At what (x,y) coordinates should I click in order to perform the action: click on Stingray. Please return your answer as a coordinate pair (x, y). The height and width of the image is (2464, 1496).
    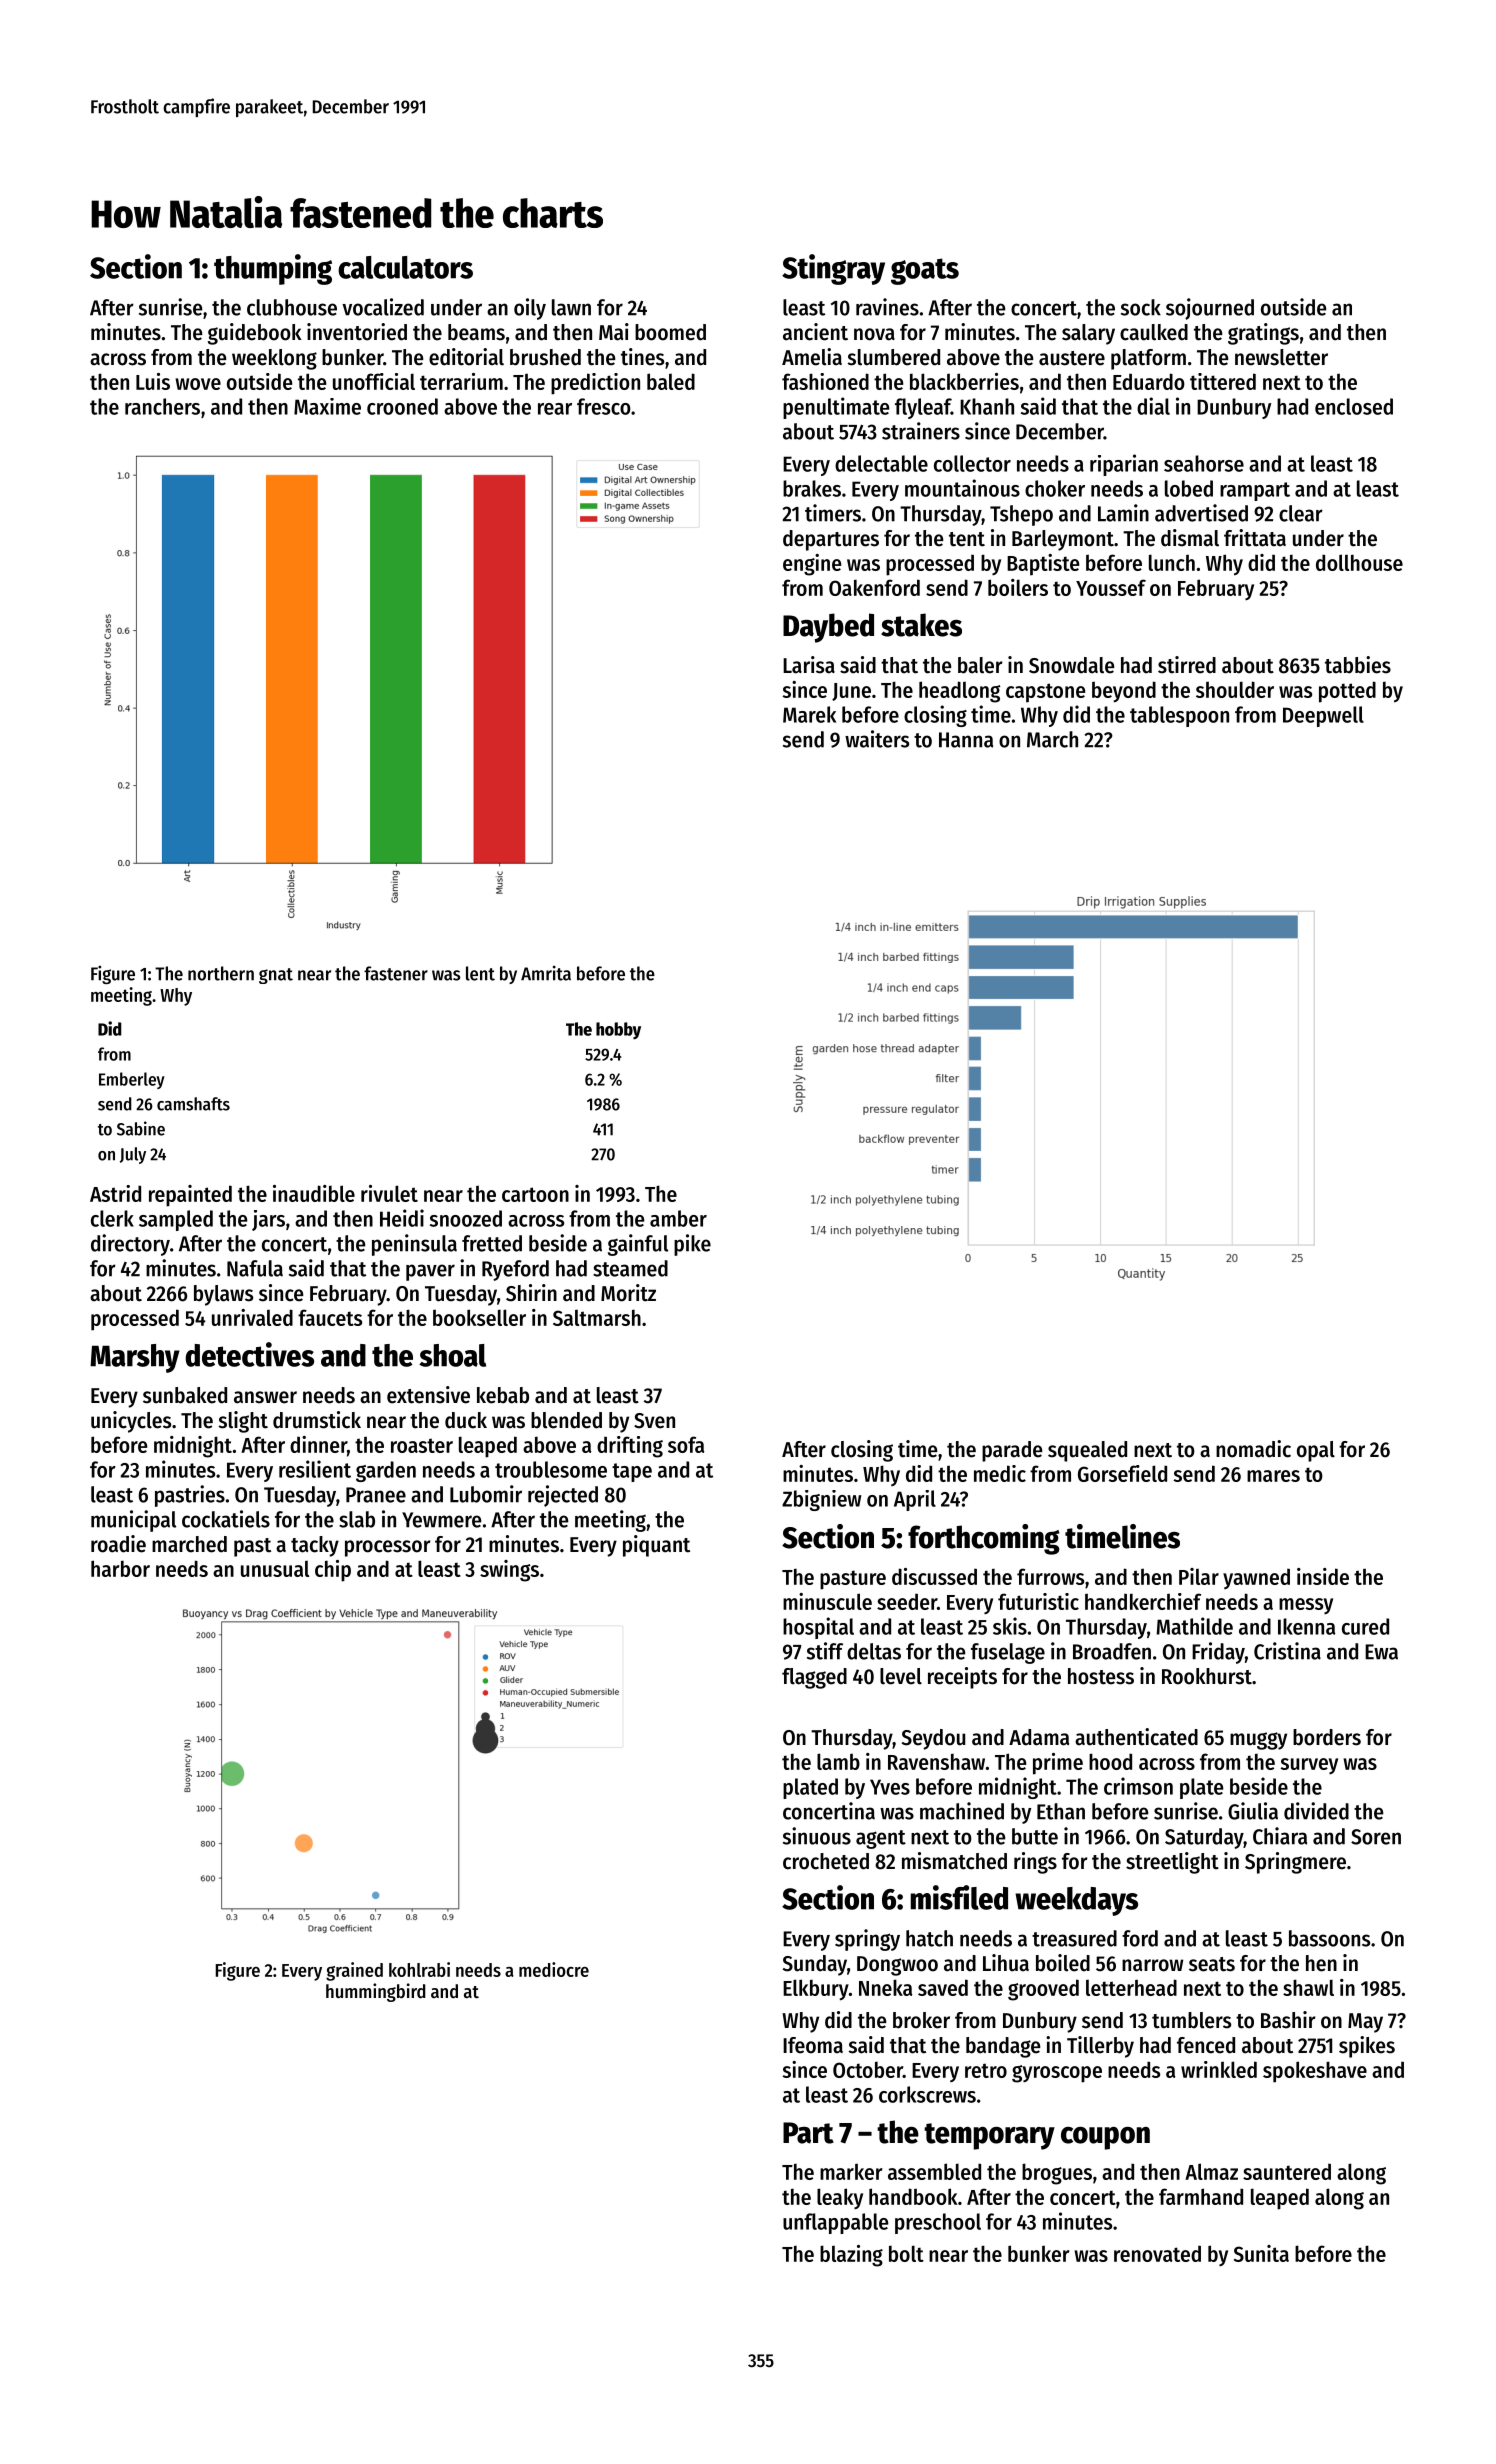
    Looking at the image, I should click on (833, 269).
